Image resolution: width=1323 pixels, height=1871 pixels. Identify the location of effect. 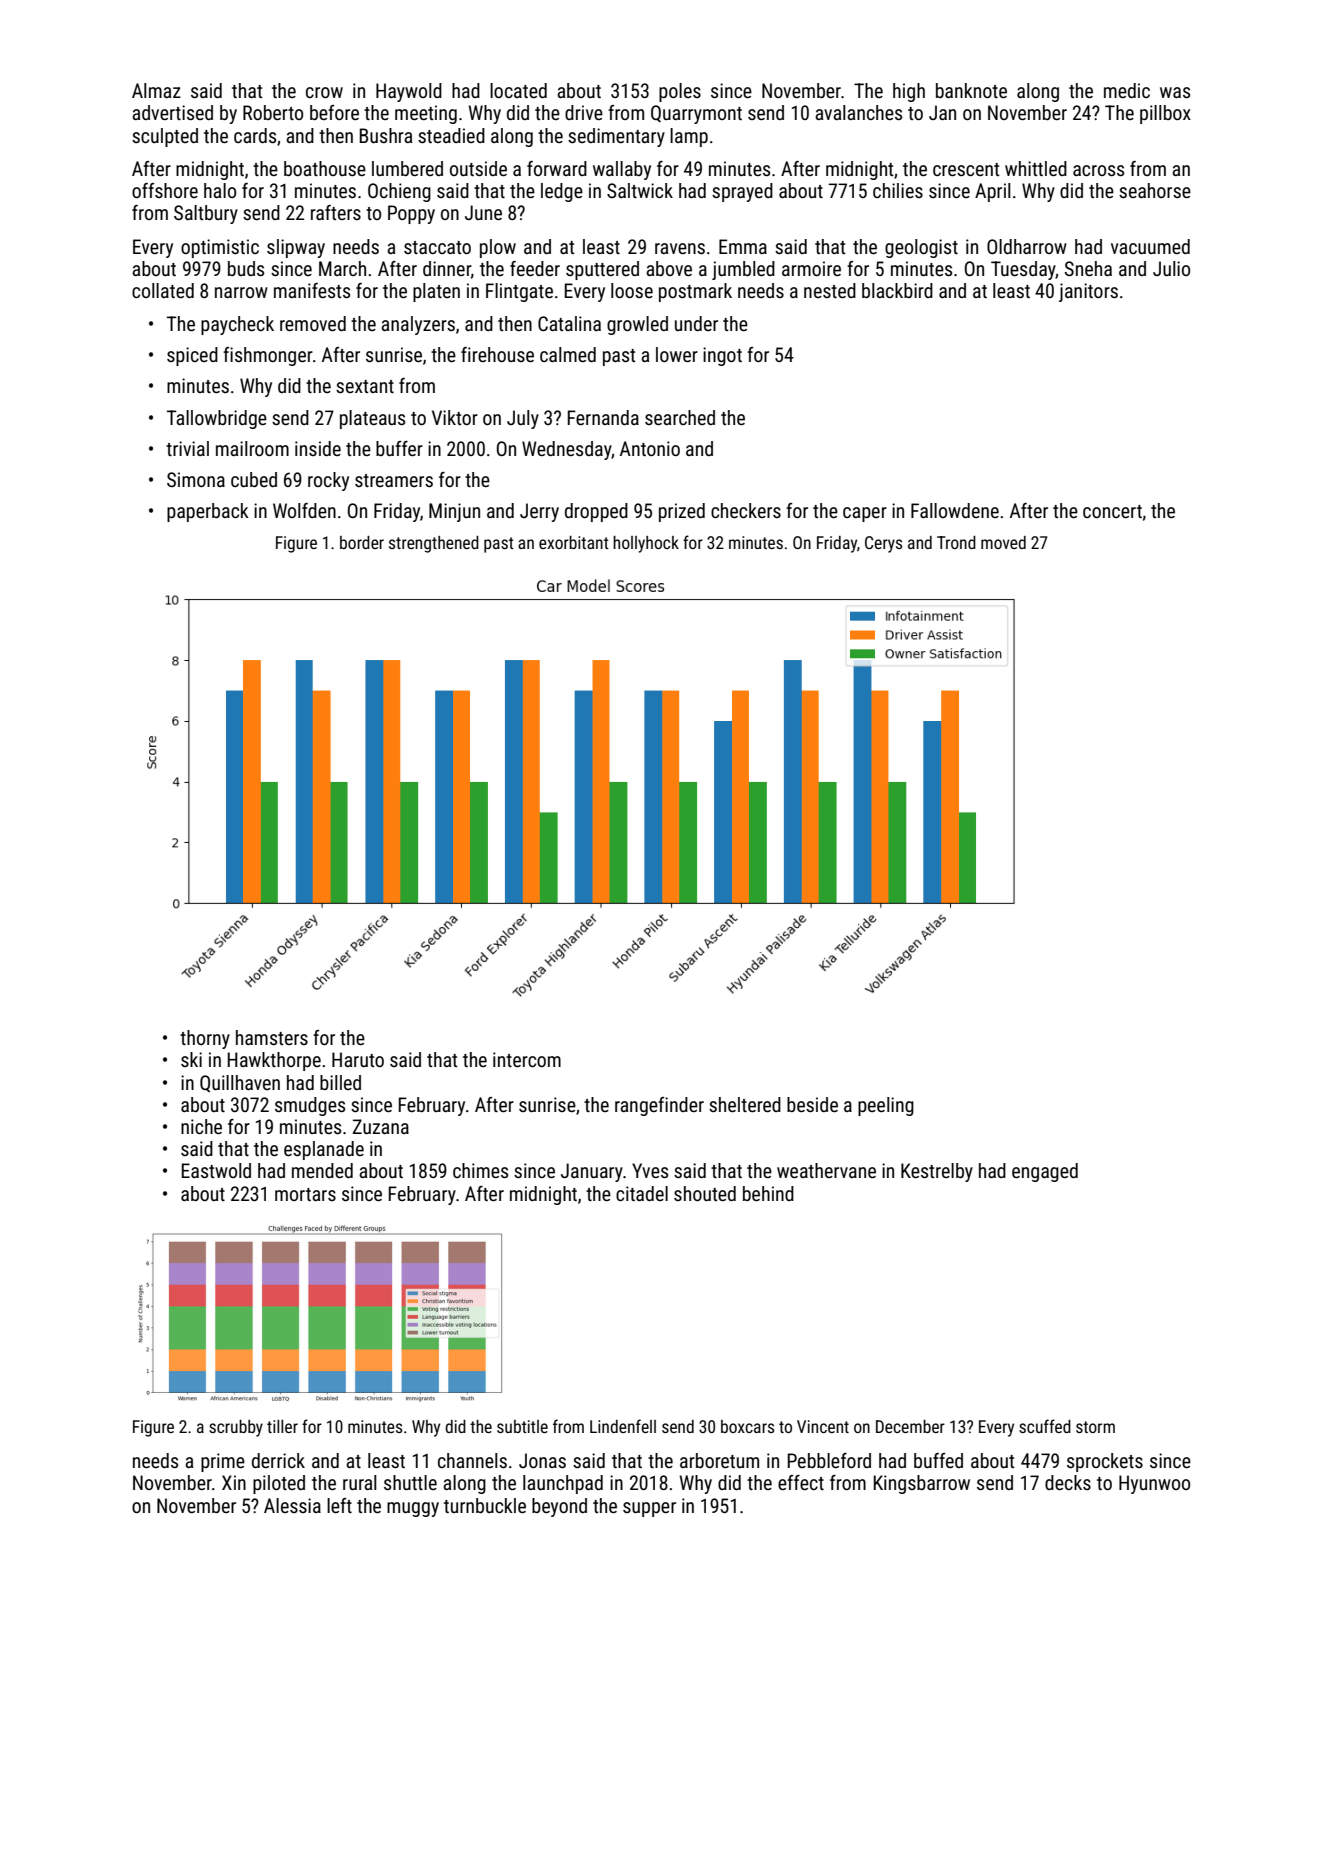
(801, 1482).
